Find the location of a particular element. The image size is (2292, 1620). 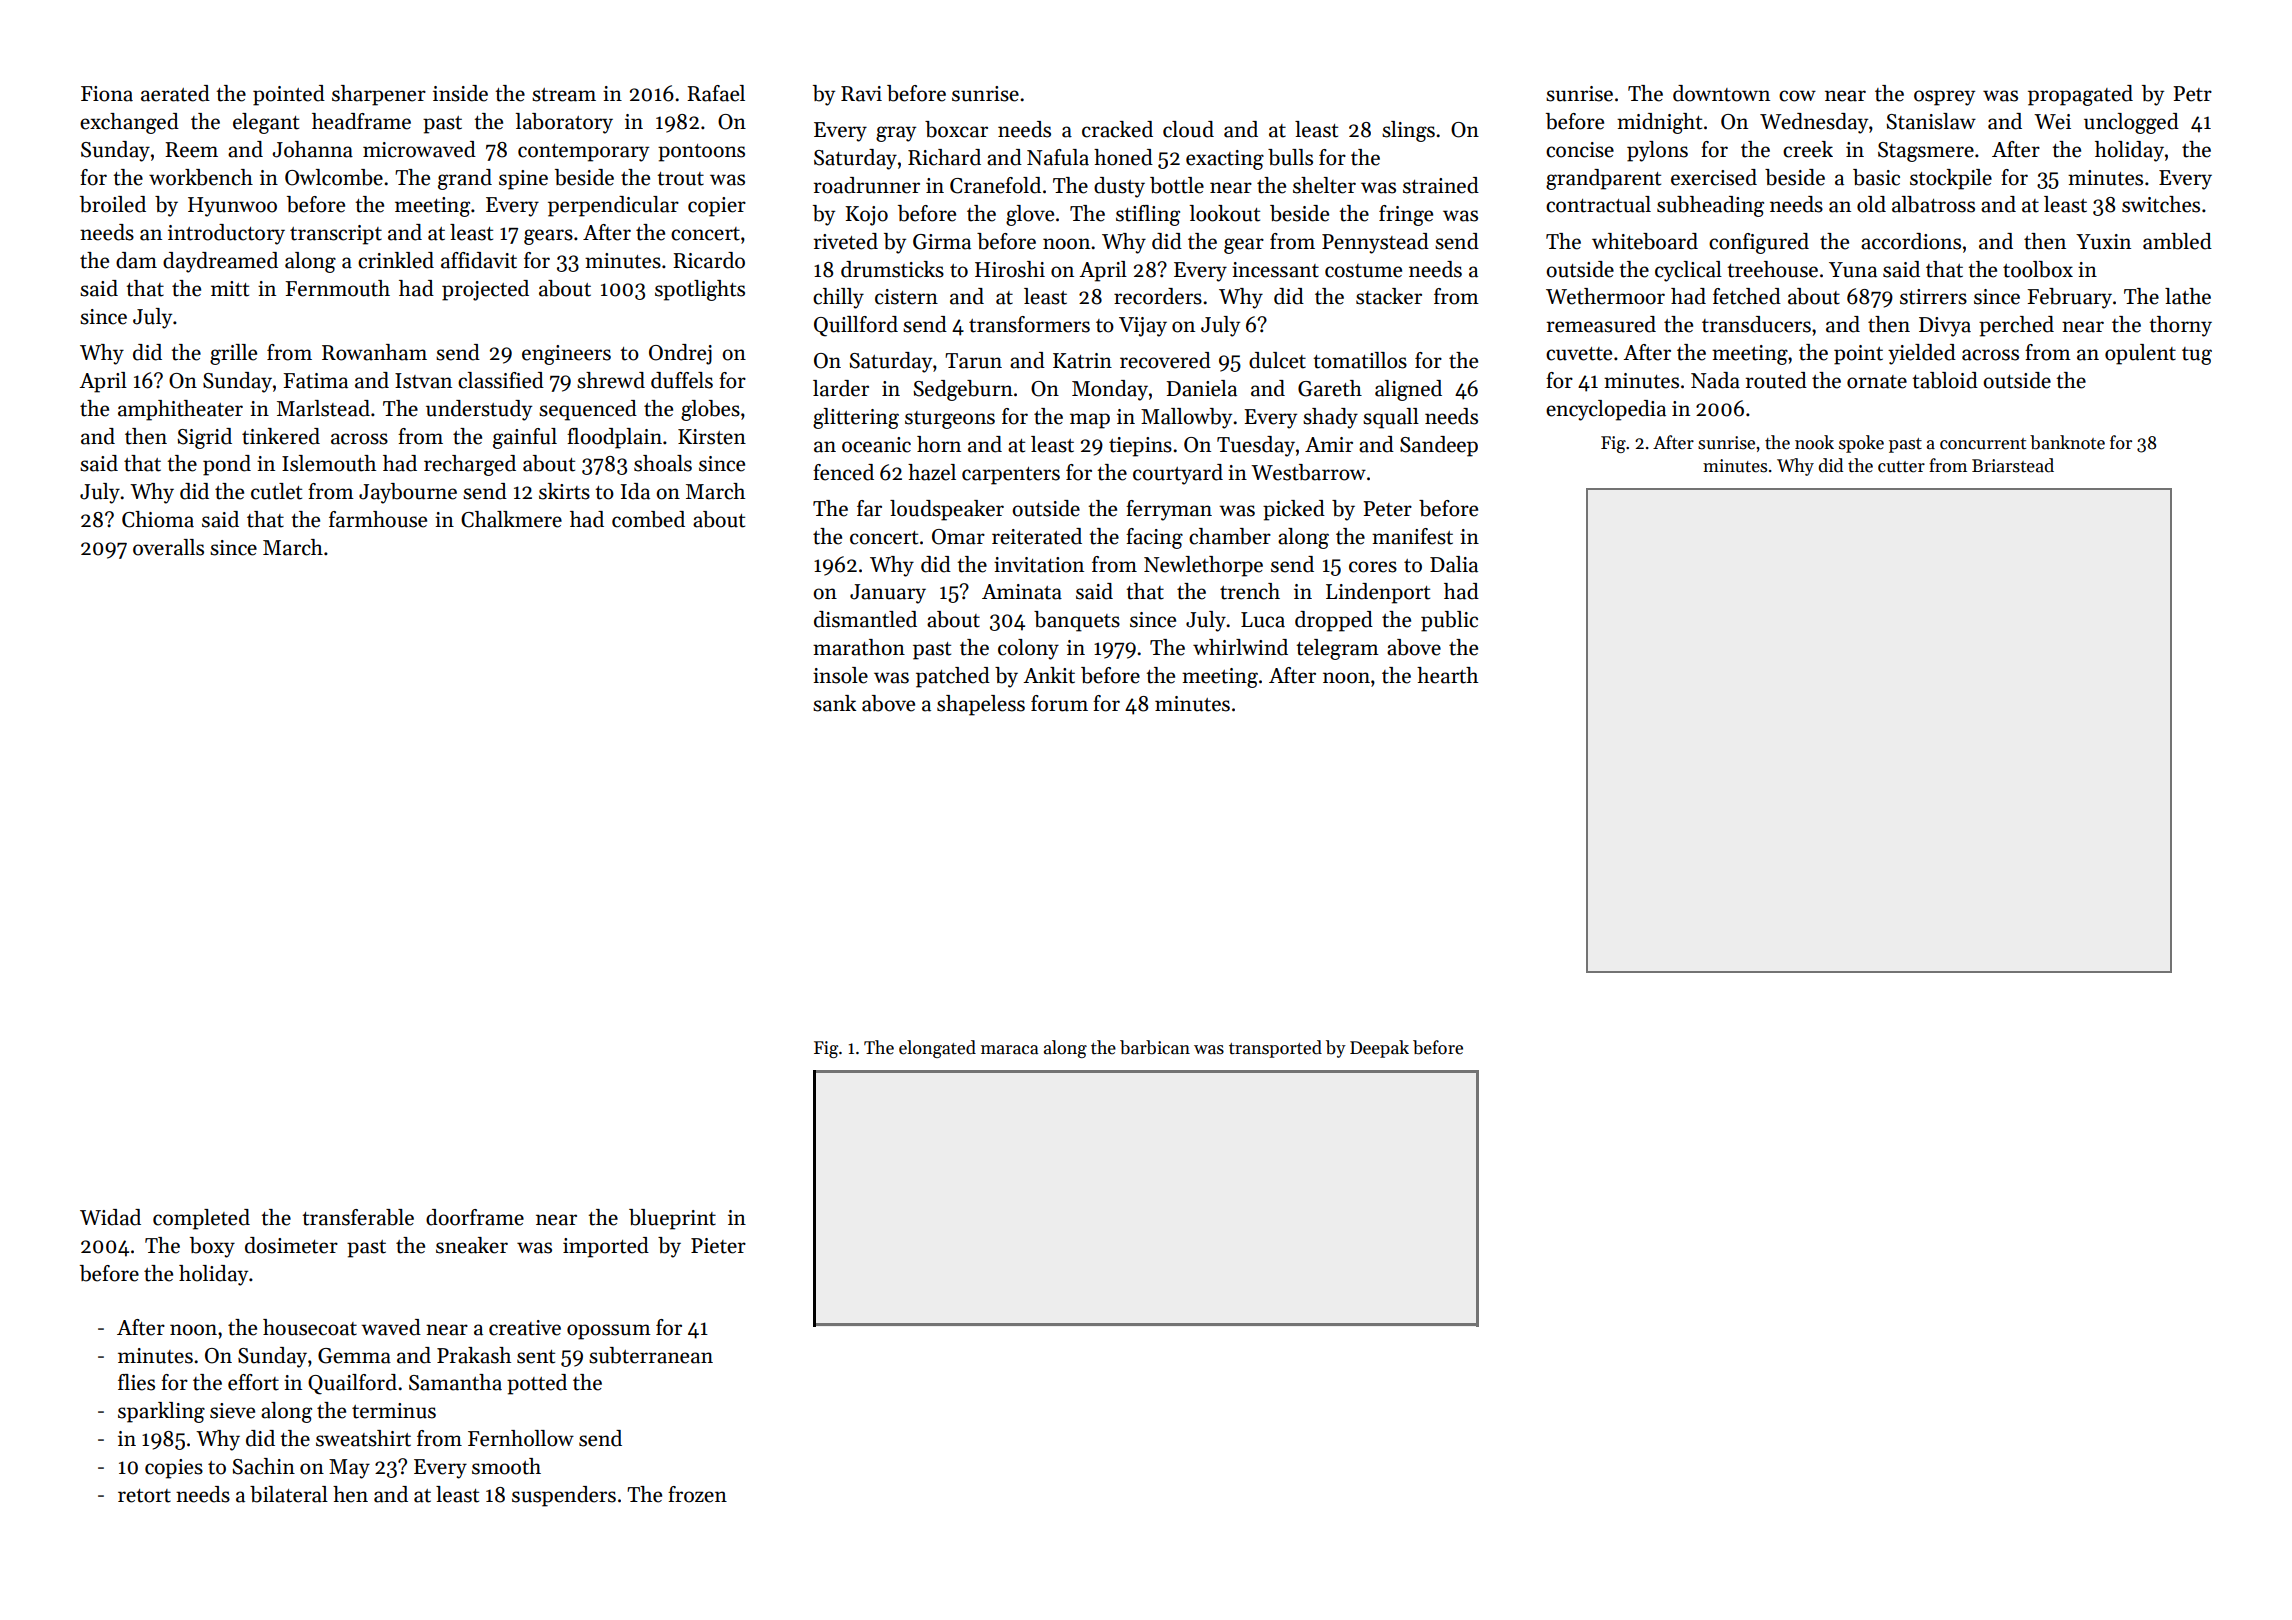

sank is located at coordinates (834, 703).
